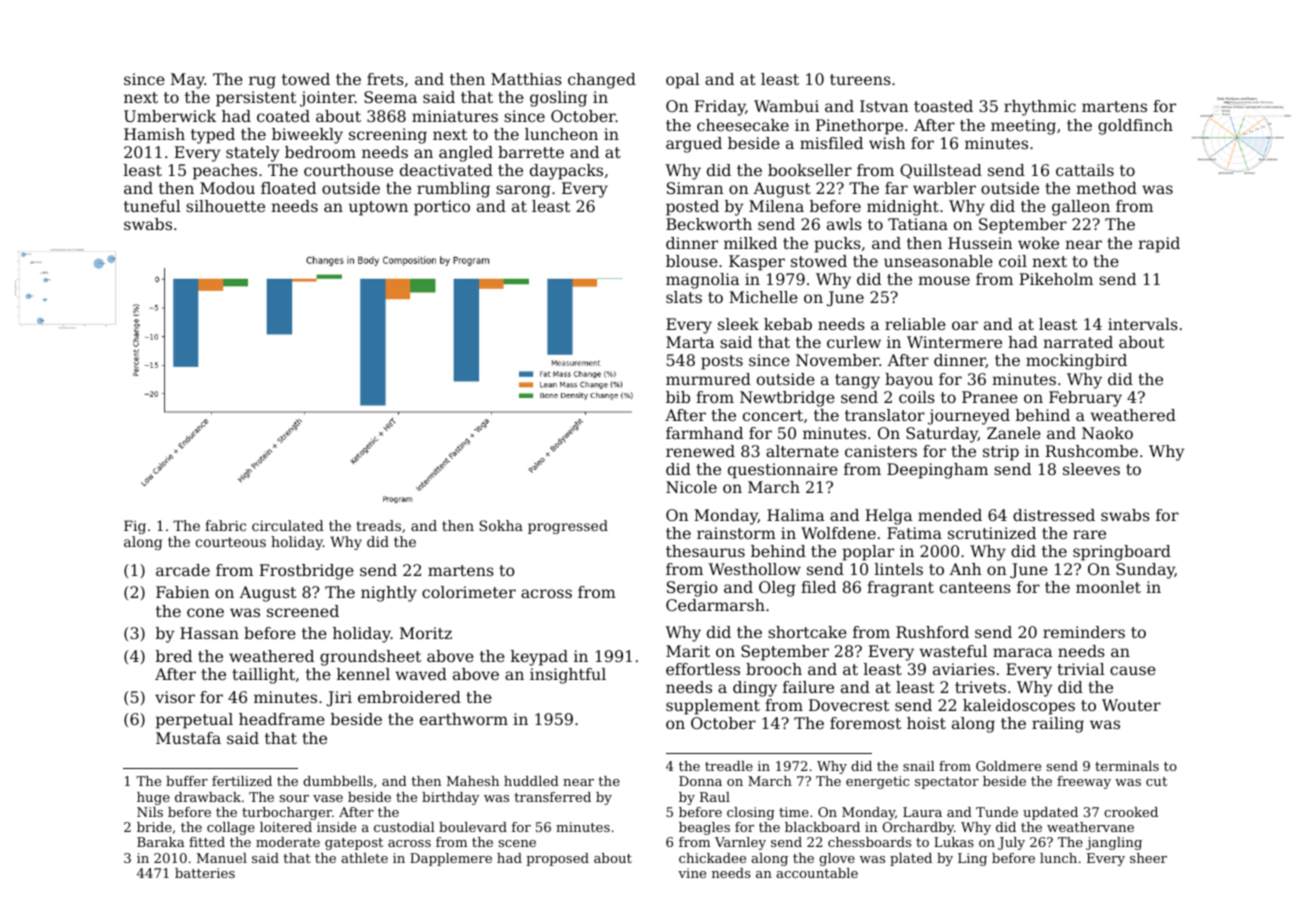  Describe the element at coordinates (868, 553) in the screenshot. I see `poplar` at that location.
